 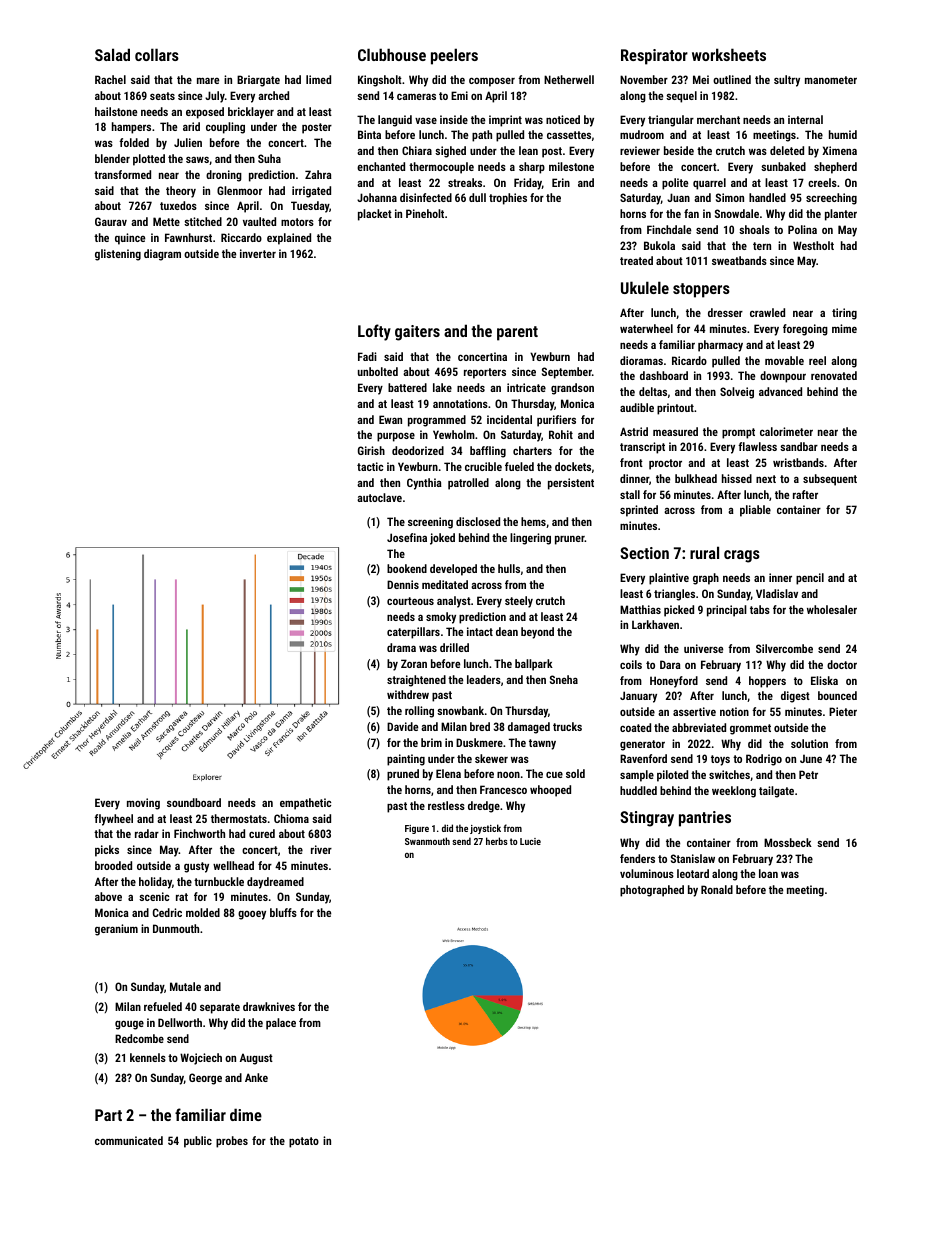 I want to click on rolling, so click(x=419, y=712).
